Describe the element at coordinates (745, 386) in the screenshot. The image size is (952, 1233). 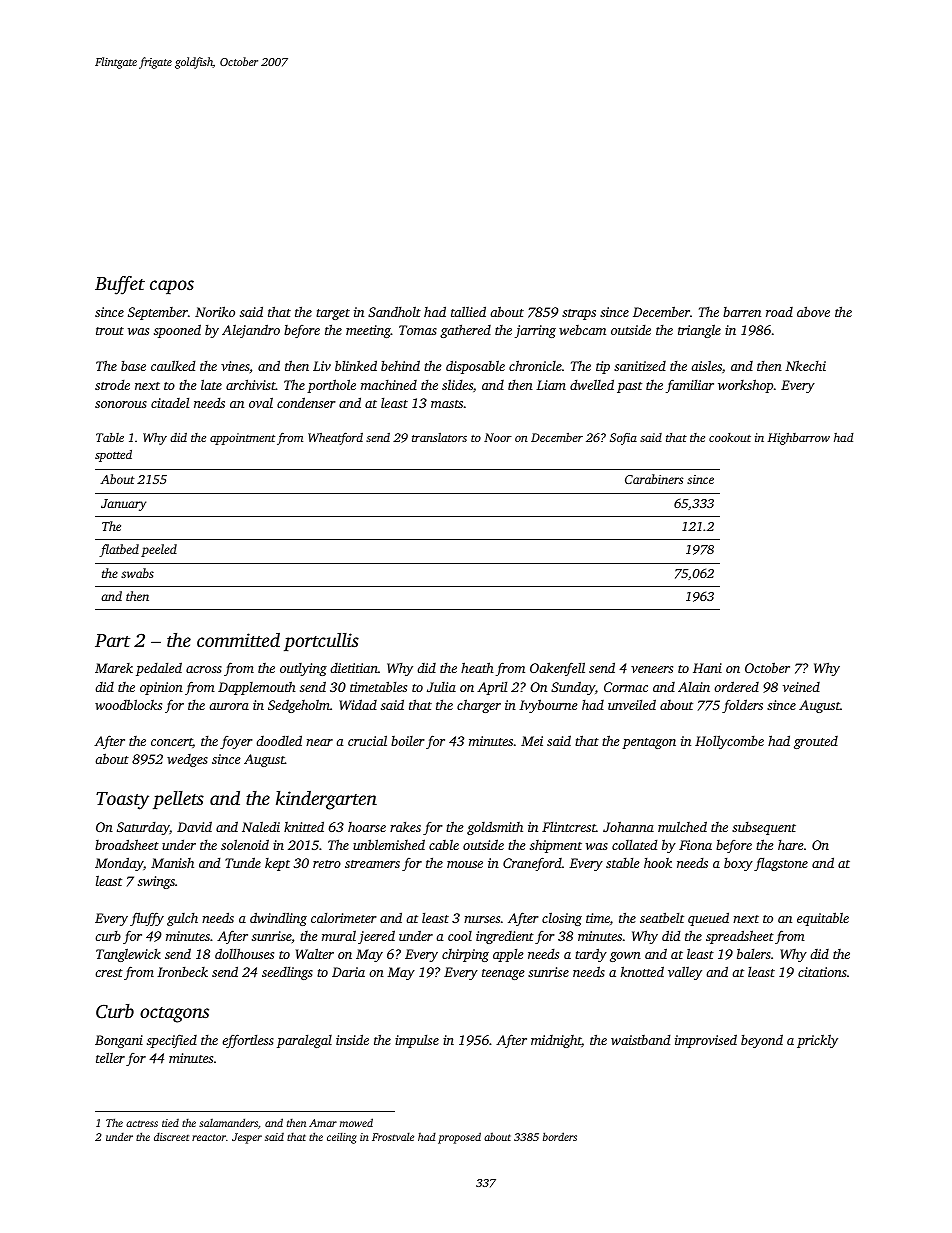
I see `workshop` at that location.
